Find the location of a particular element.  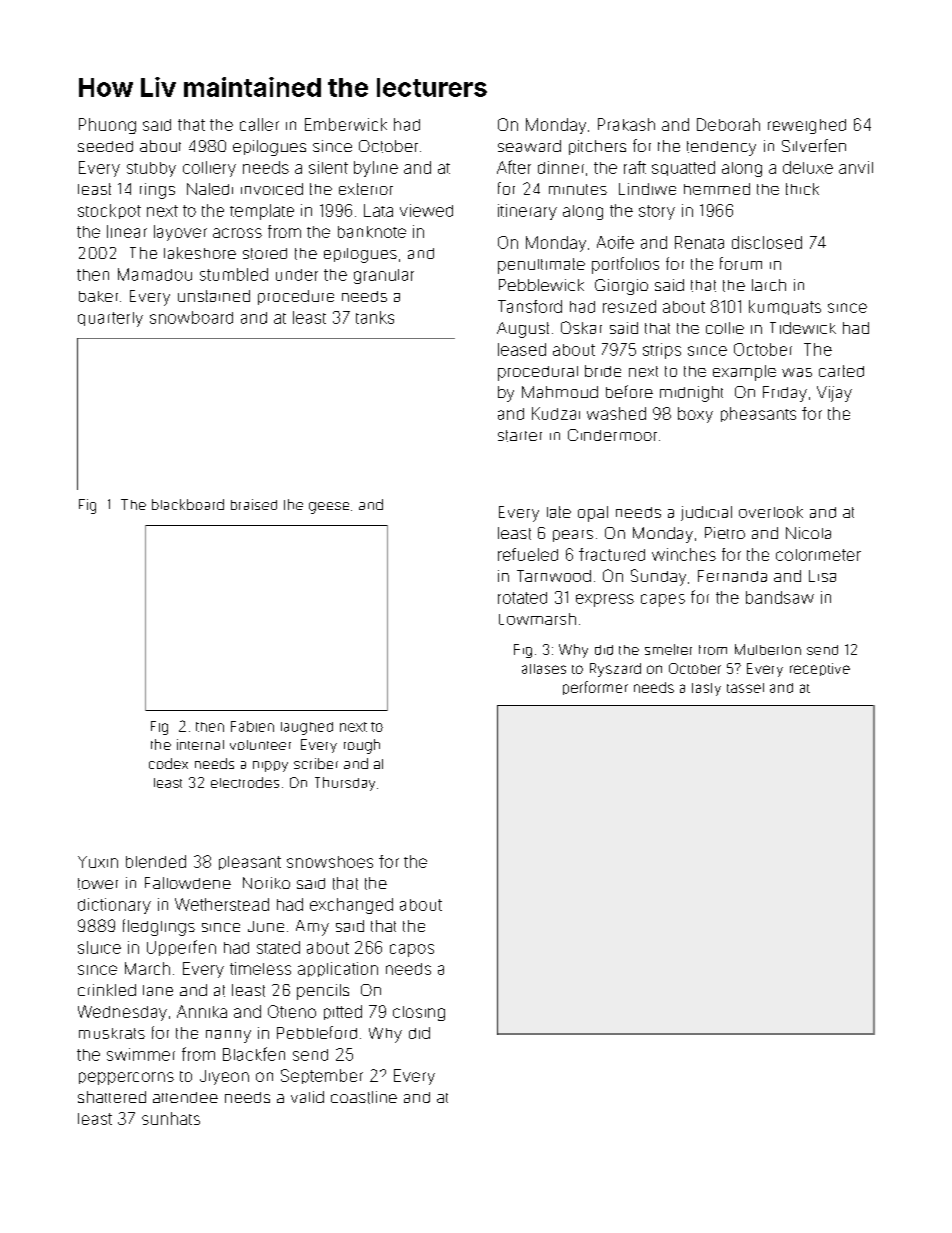

Fabien is located at coordinates (252, 726).
